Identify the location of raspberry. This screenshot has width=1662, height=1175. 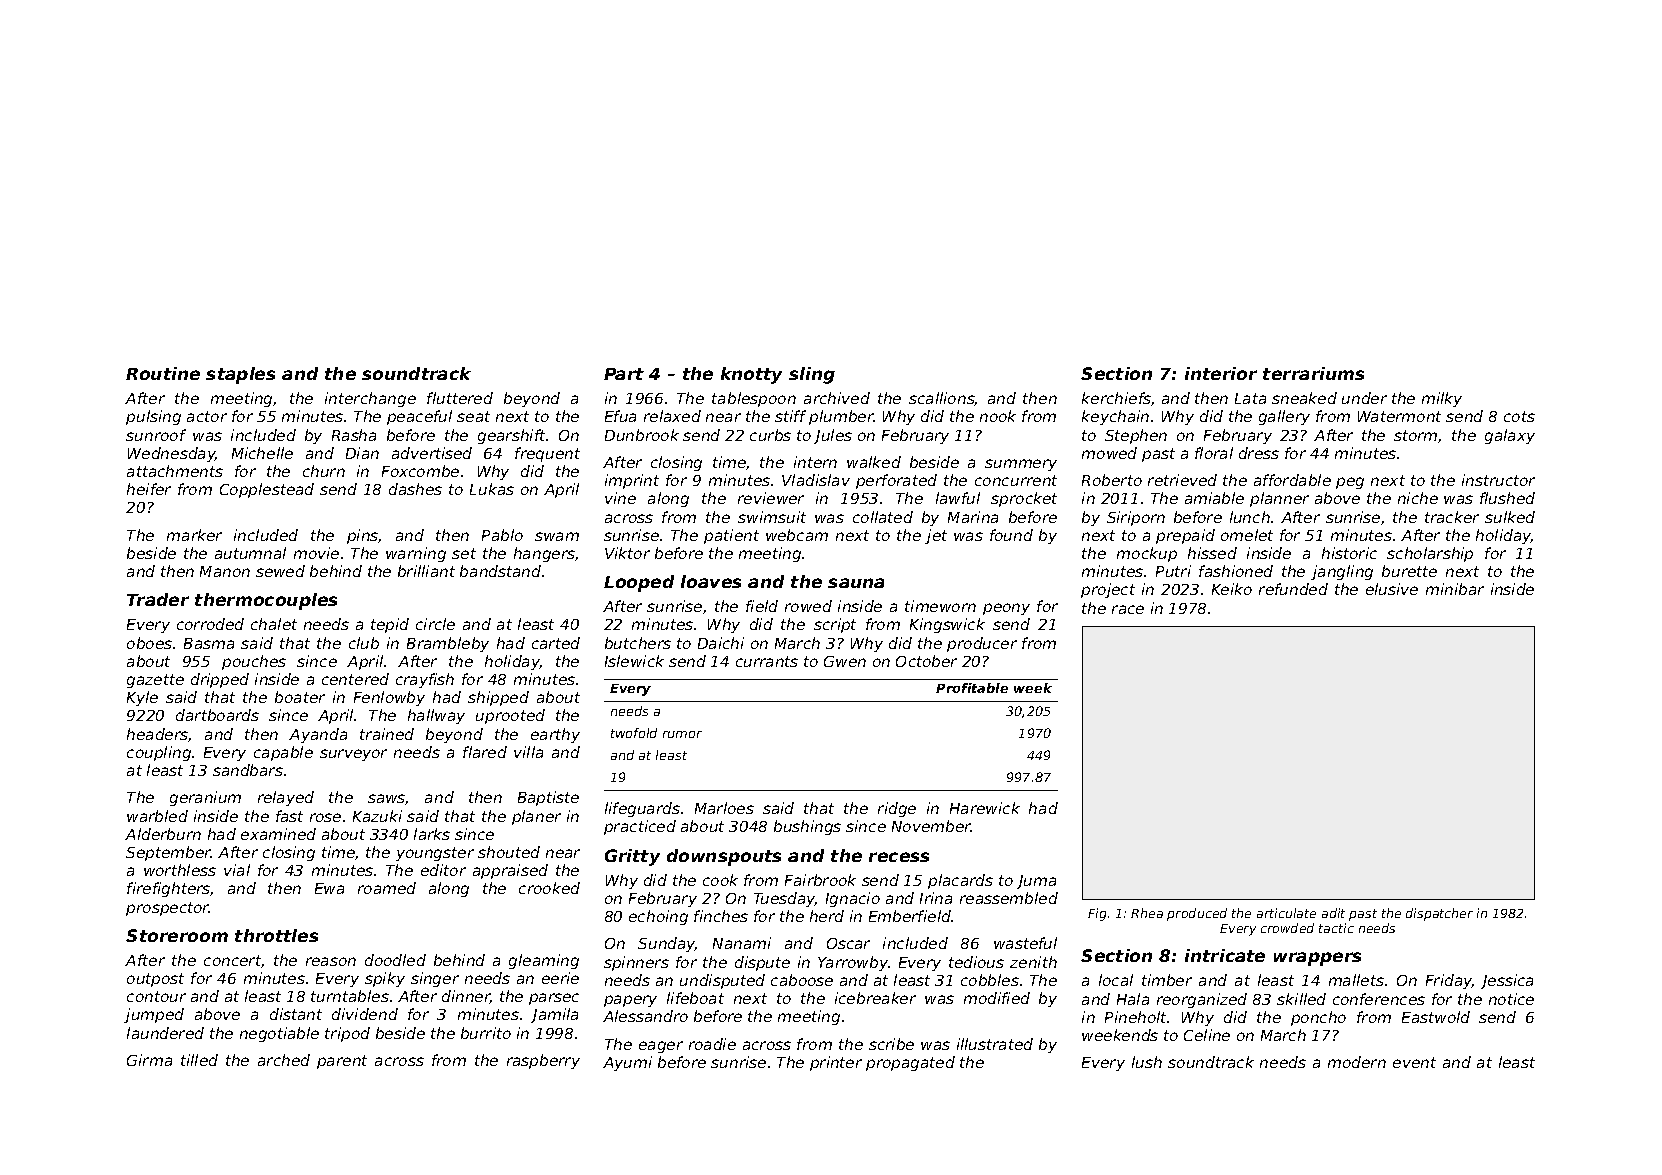
(543, 1061).
